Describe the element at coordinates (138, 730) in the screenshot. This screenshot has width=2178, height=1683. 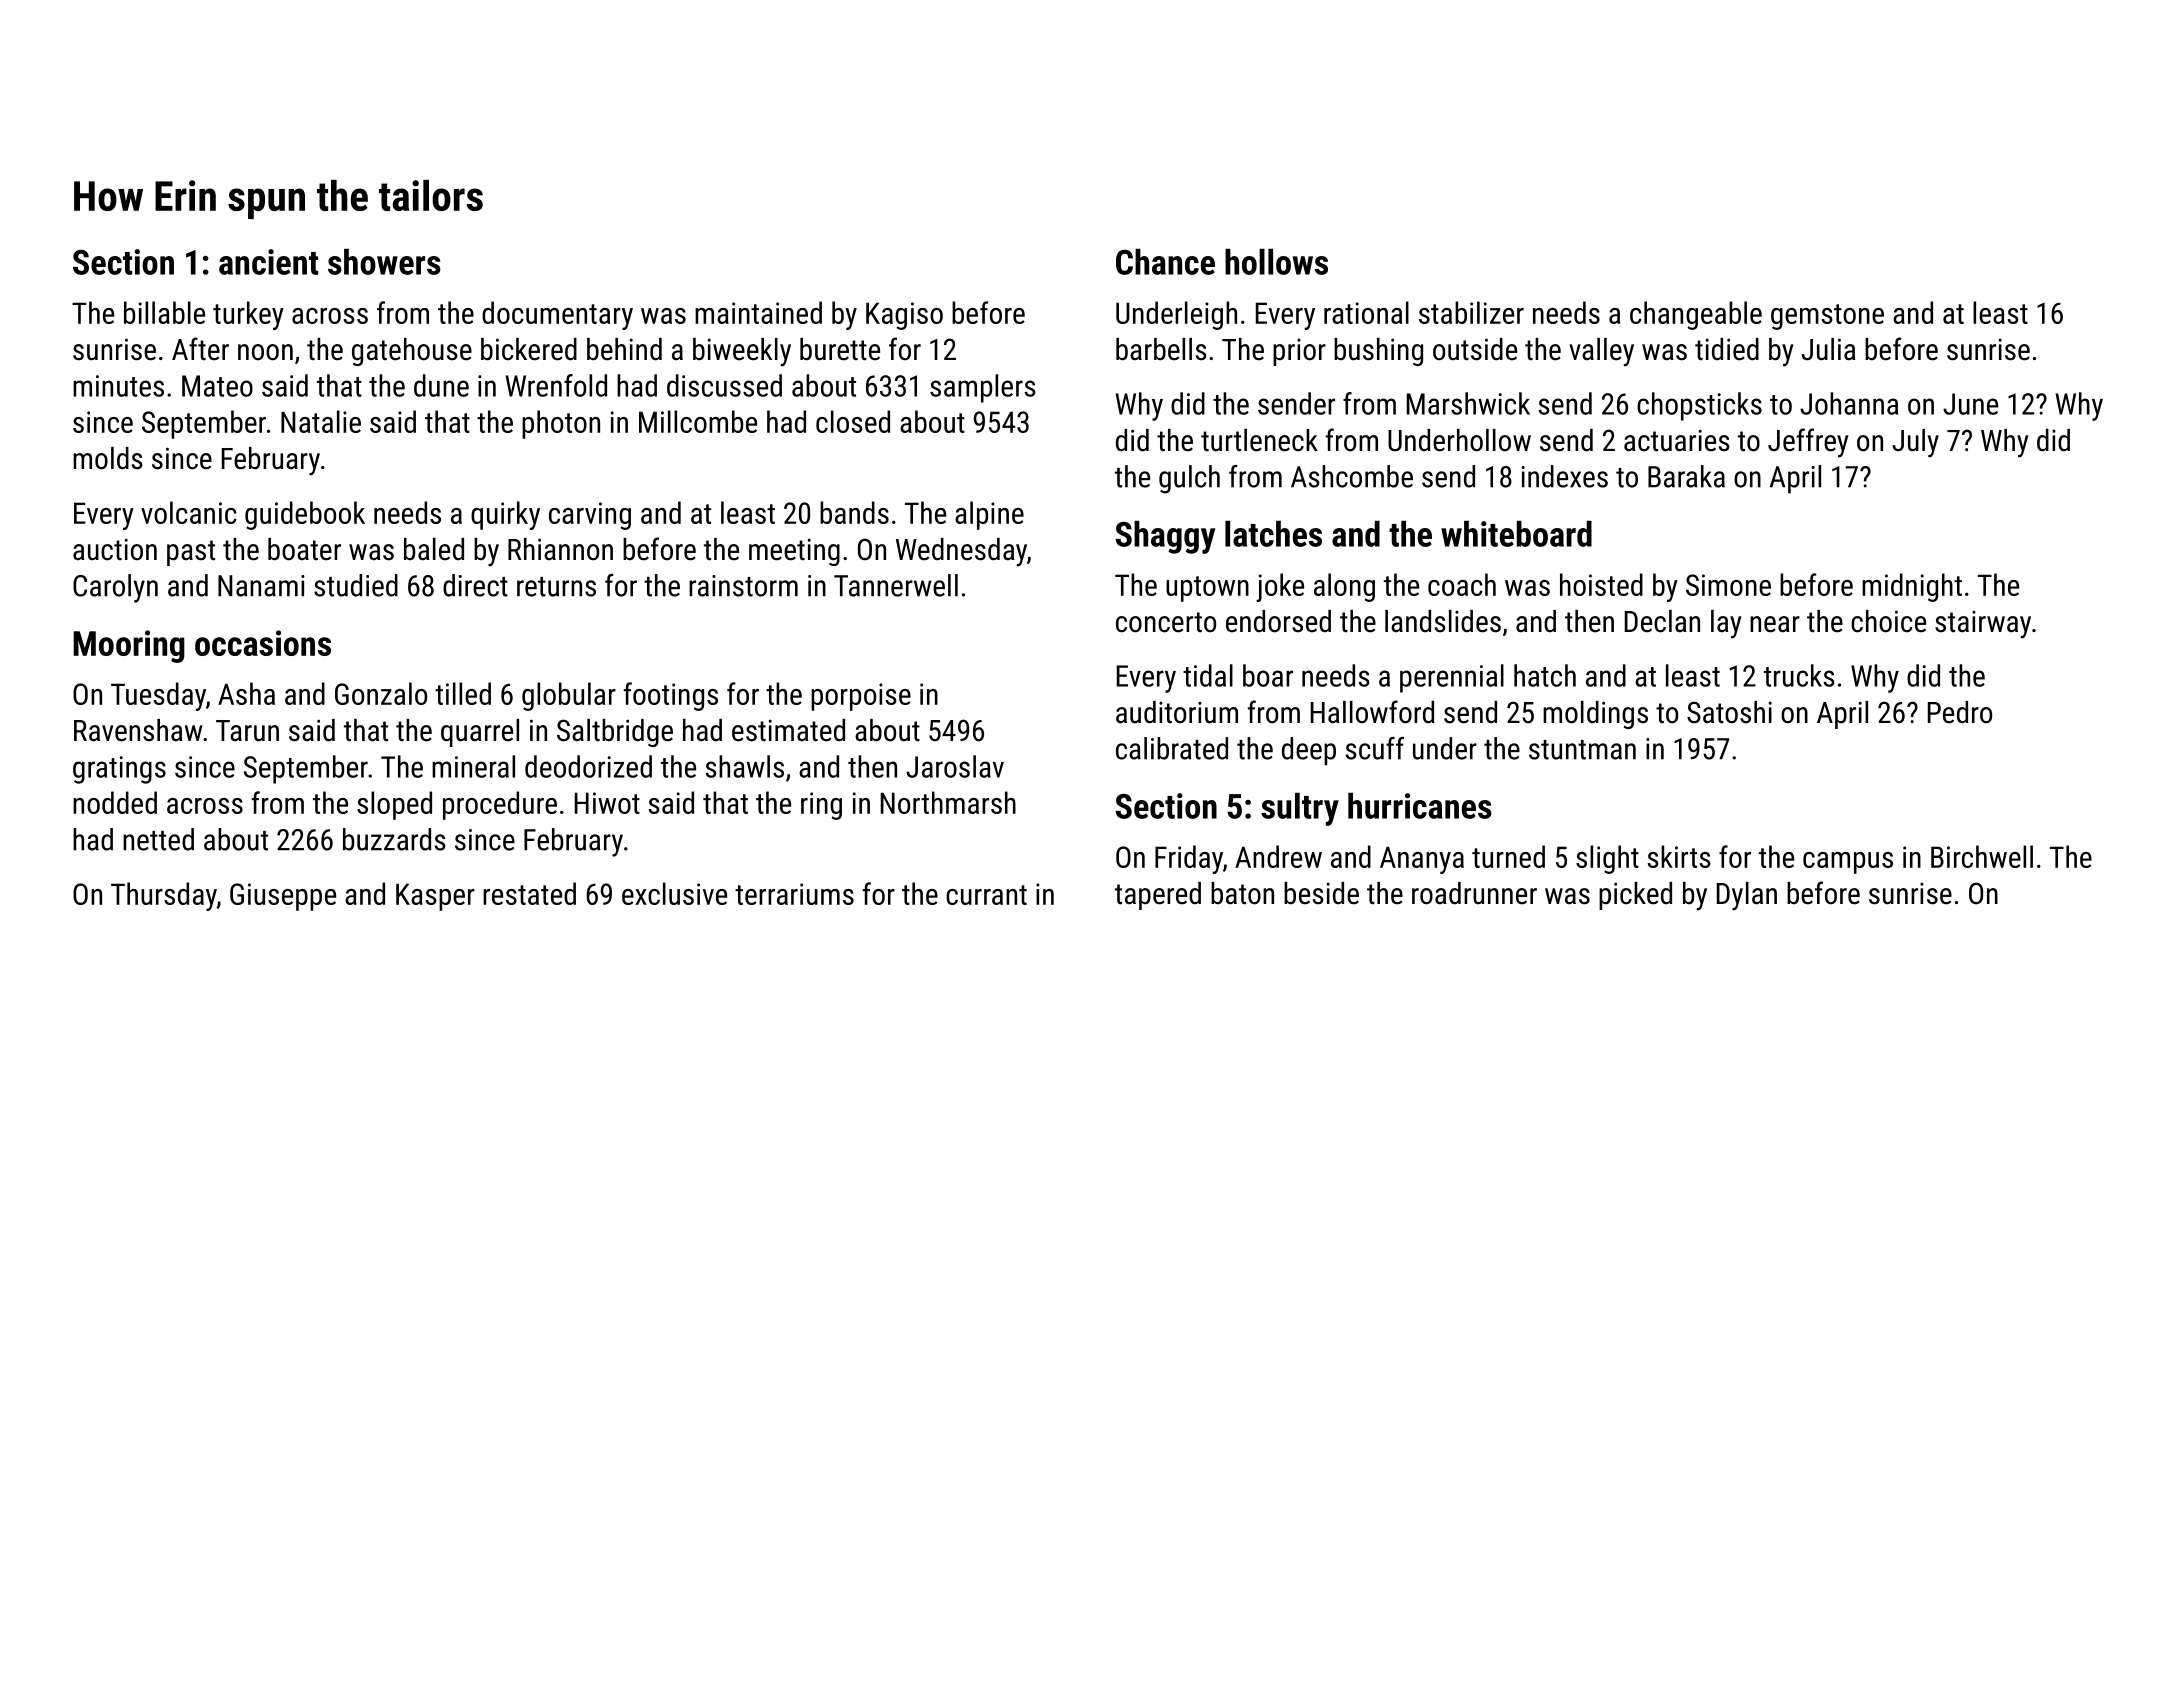
I see `Ravenshaw` at that location.
